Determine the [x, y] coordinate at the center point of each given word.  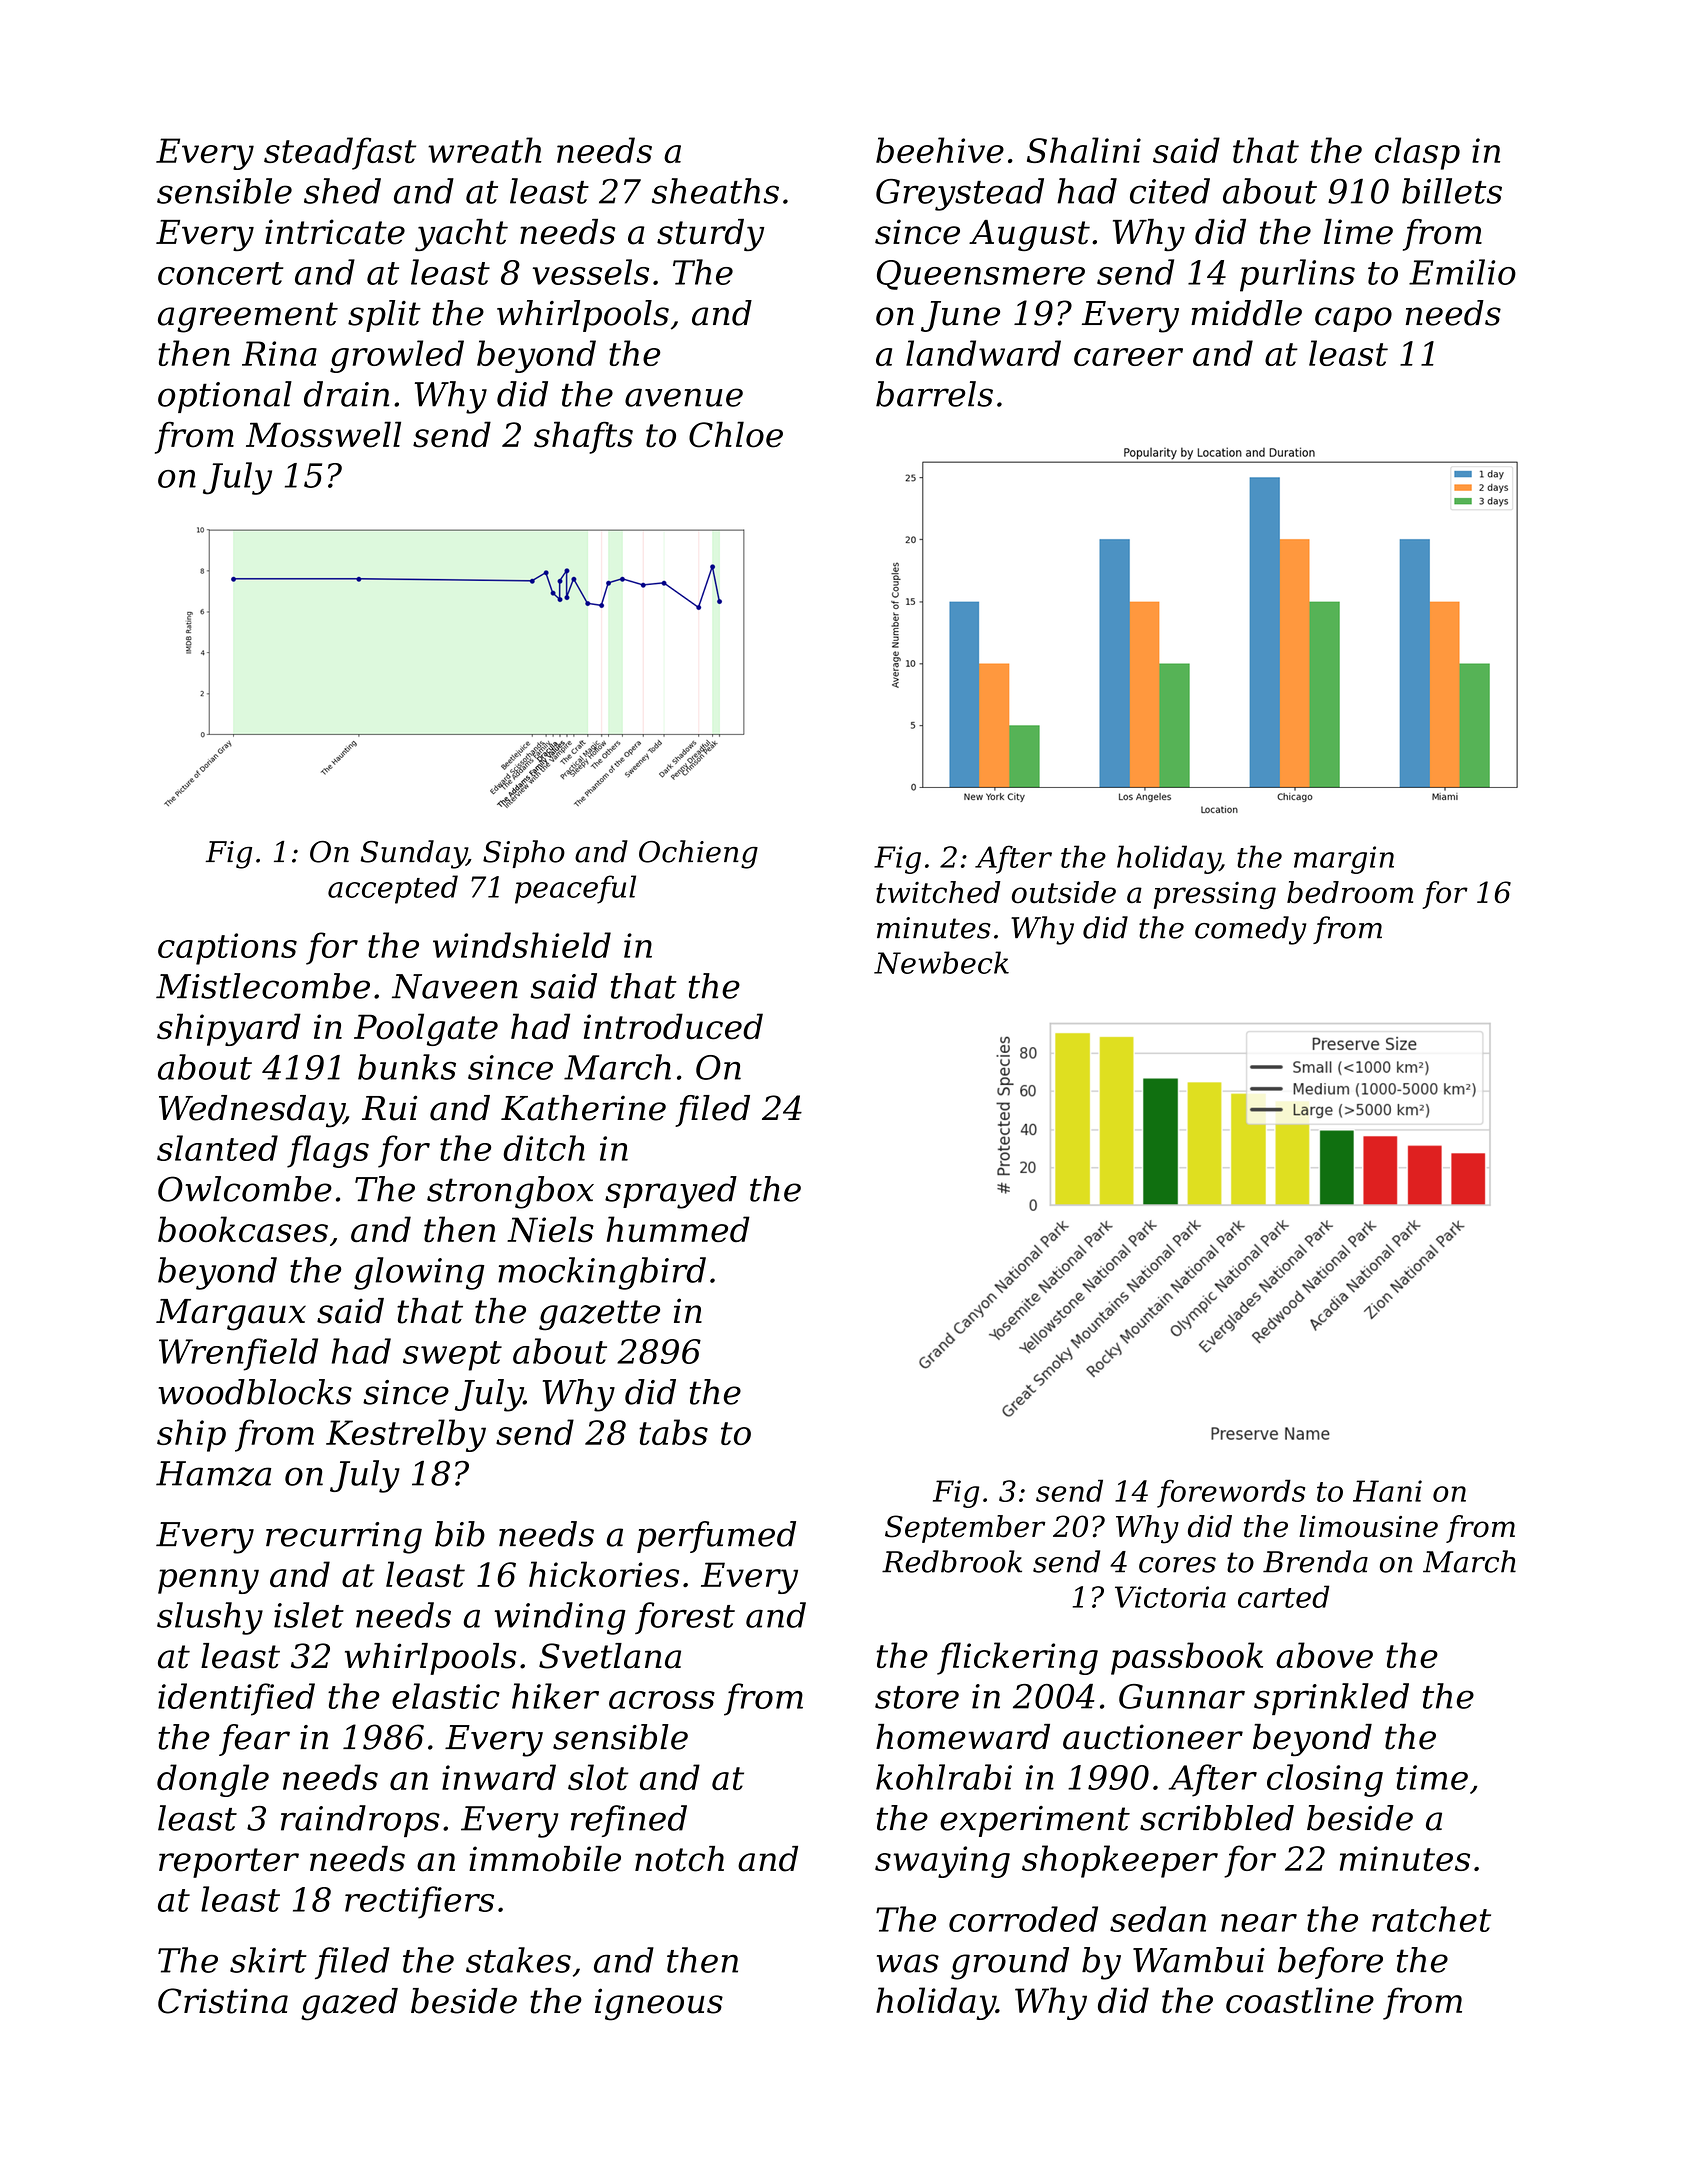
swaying [942, 1862]
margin [1344, 860]
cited [1170, 191]
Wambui [1199, 1960]
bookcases [243, 1229]
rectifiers [419, 1902]
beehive [940, 150]
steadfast [340, 153]
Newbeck [941, 962]
